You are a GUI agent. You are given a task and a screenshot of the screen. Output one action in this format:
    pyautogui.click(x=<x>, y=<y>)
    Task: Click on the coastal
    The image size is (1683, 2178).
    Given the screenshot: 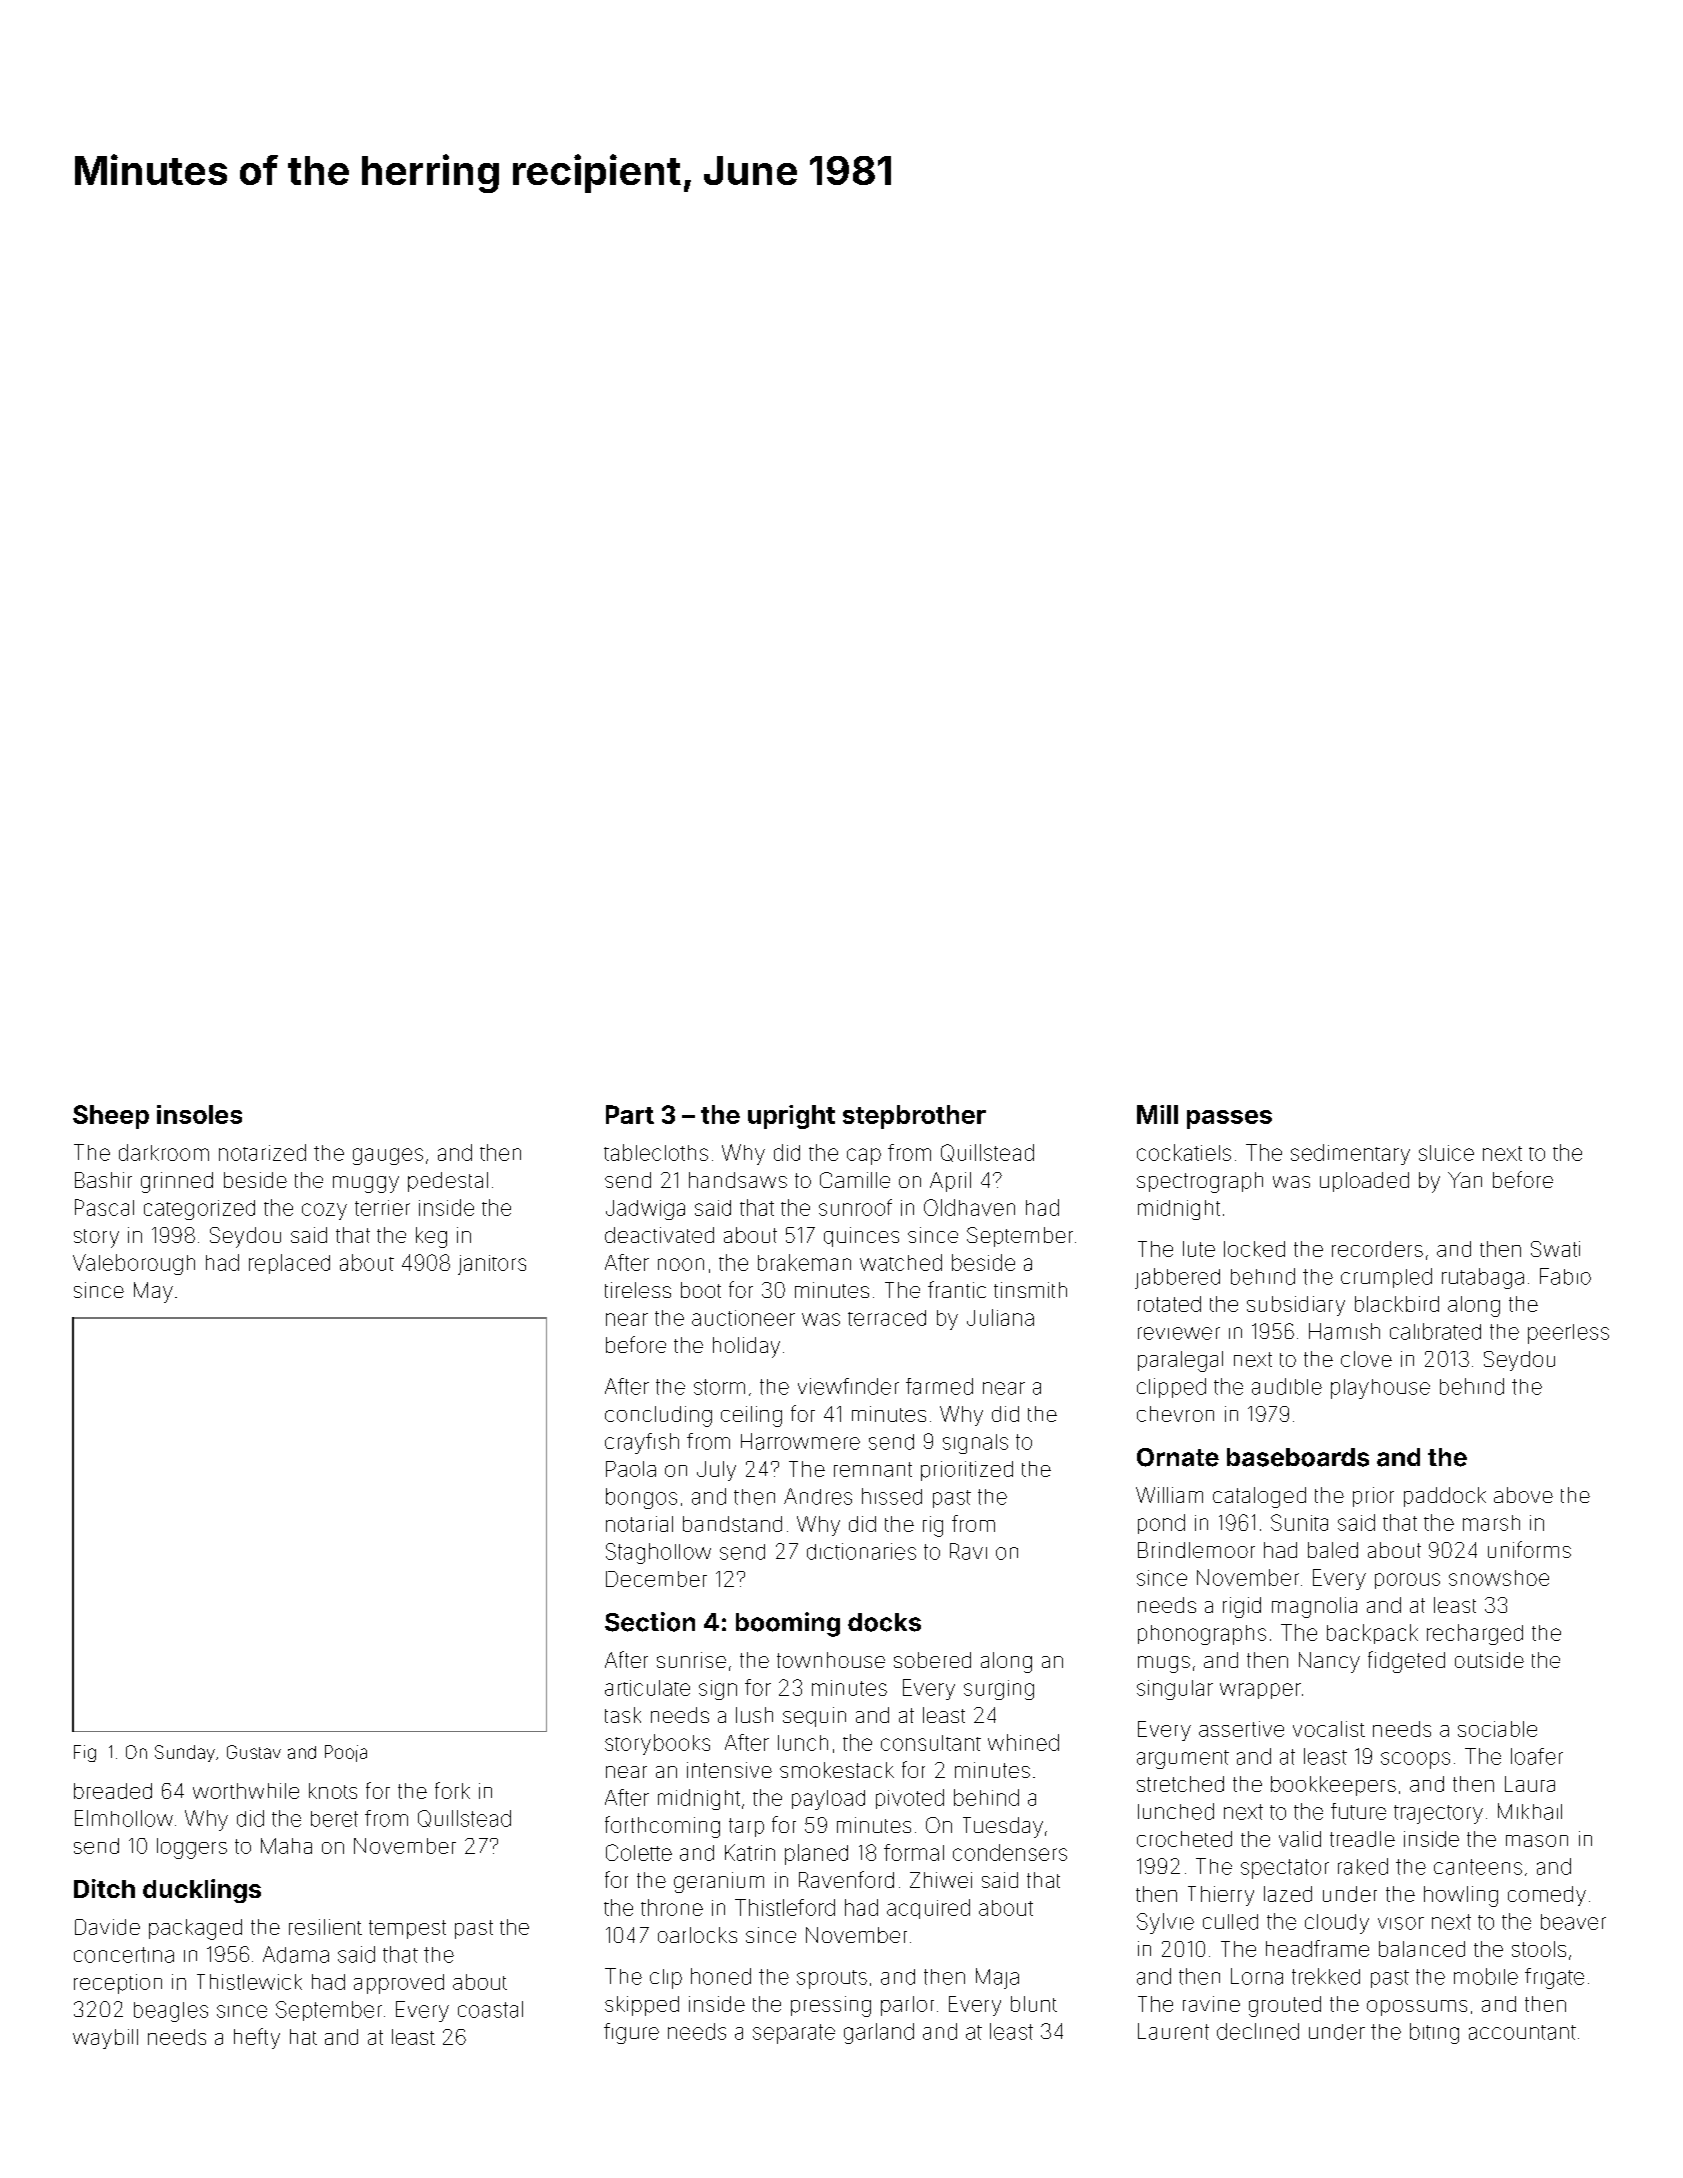 What is the action you would take?
    pyautogui.click(x=490, y=2009)
